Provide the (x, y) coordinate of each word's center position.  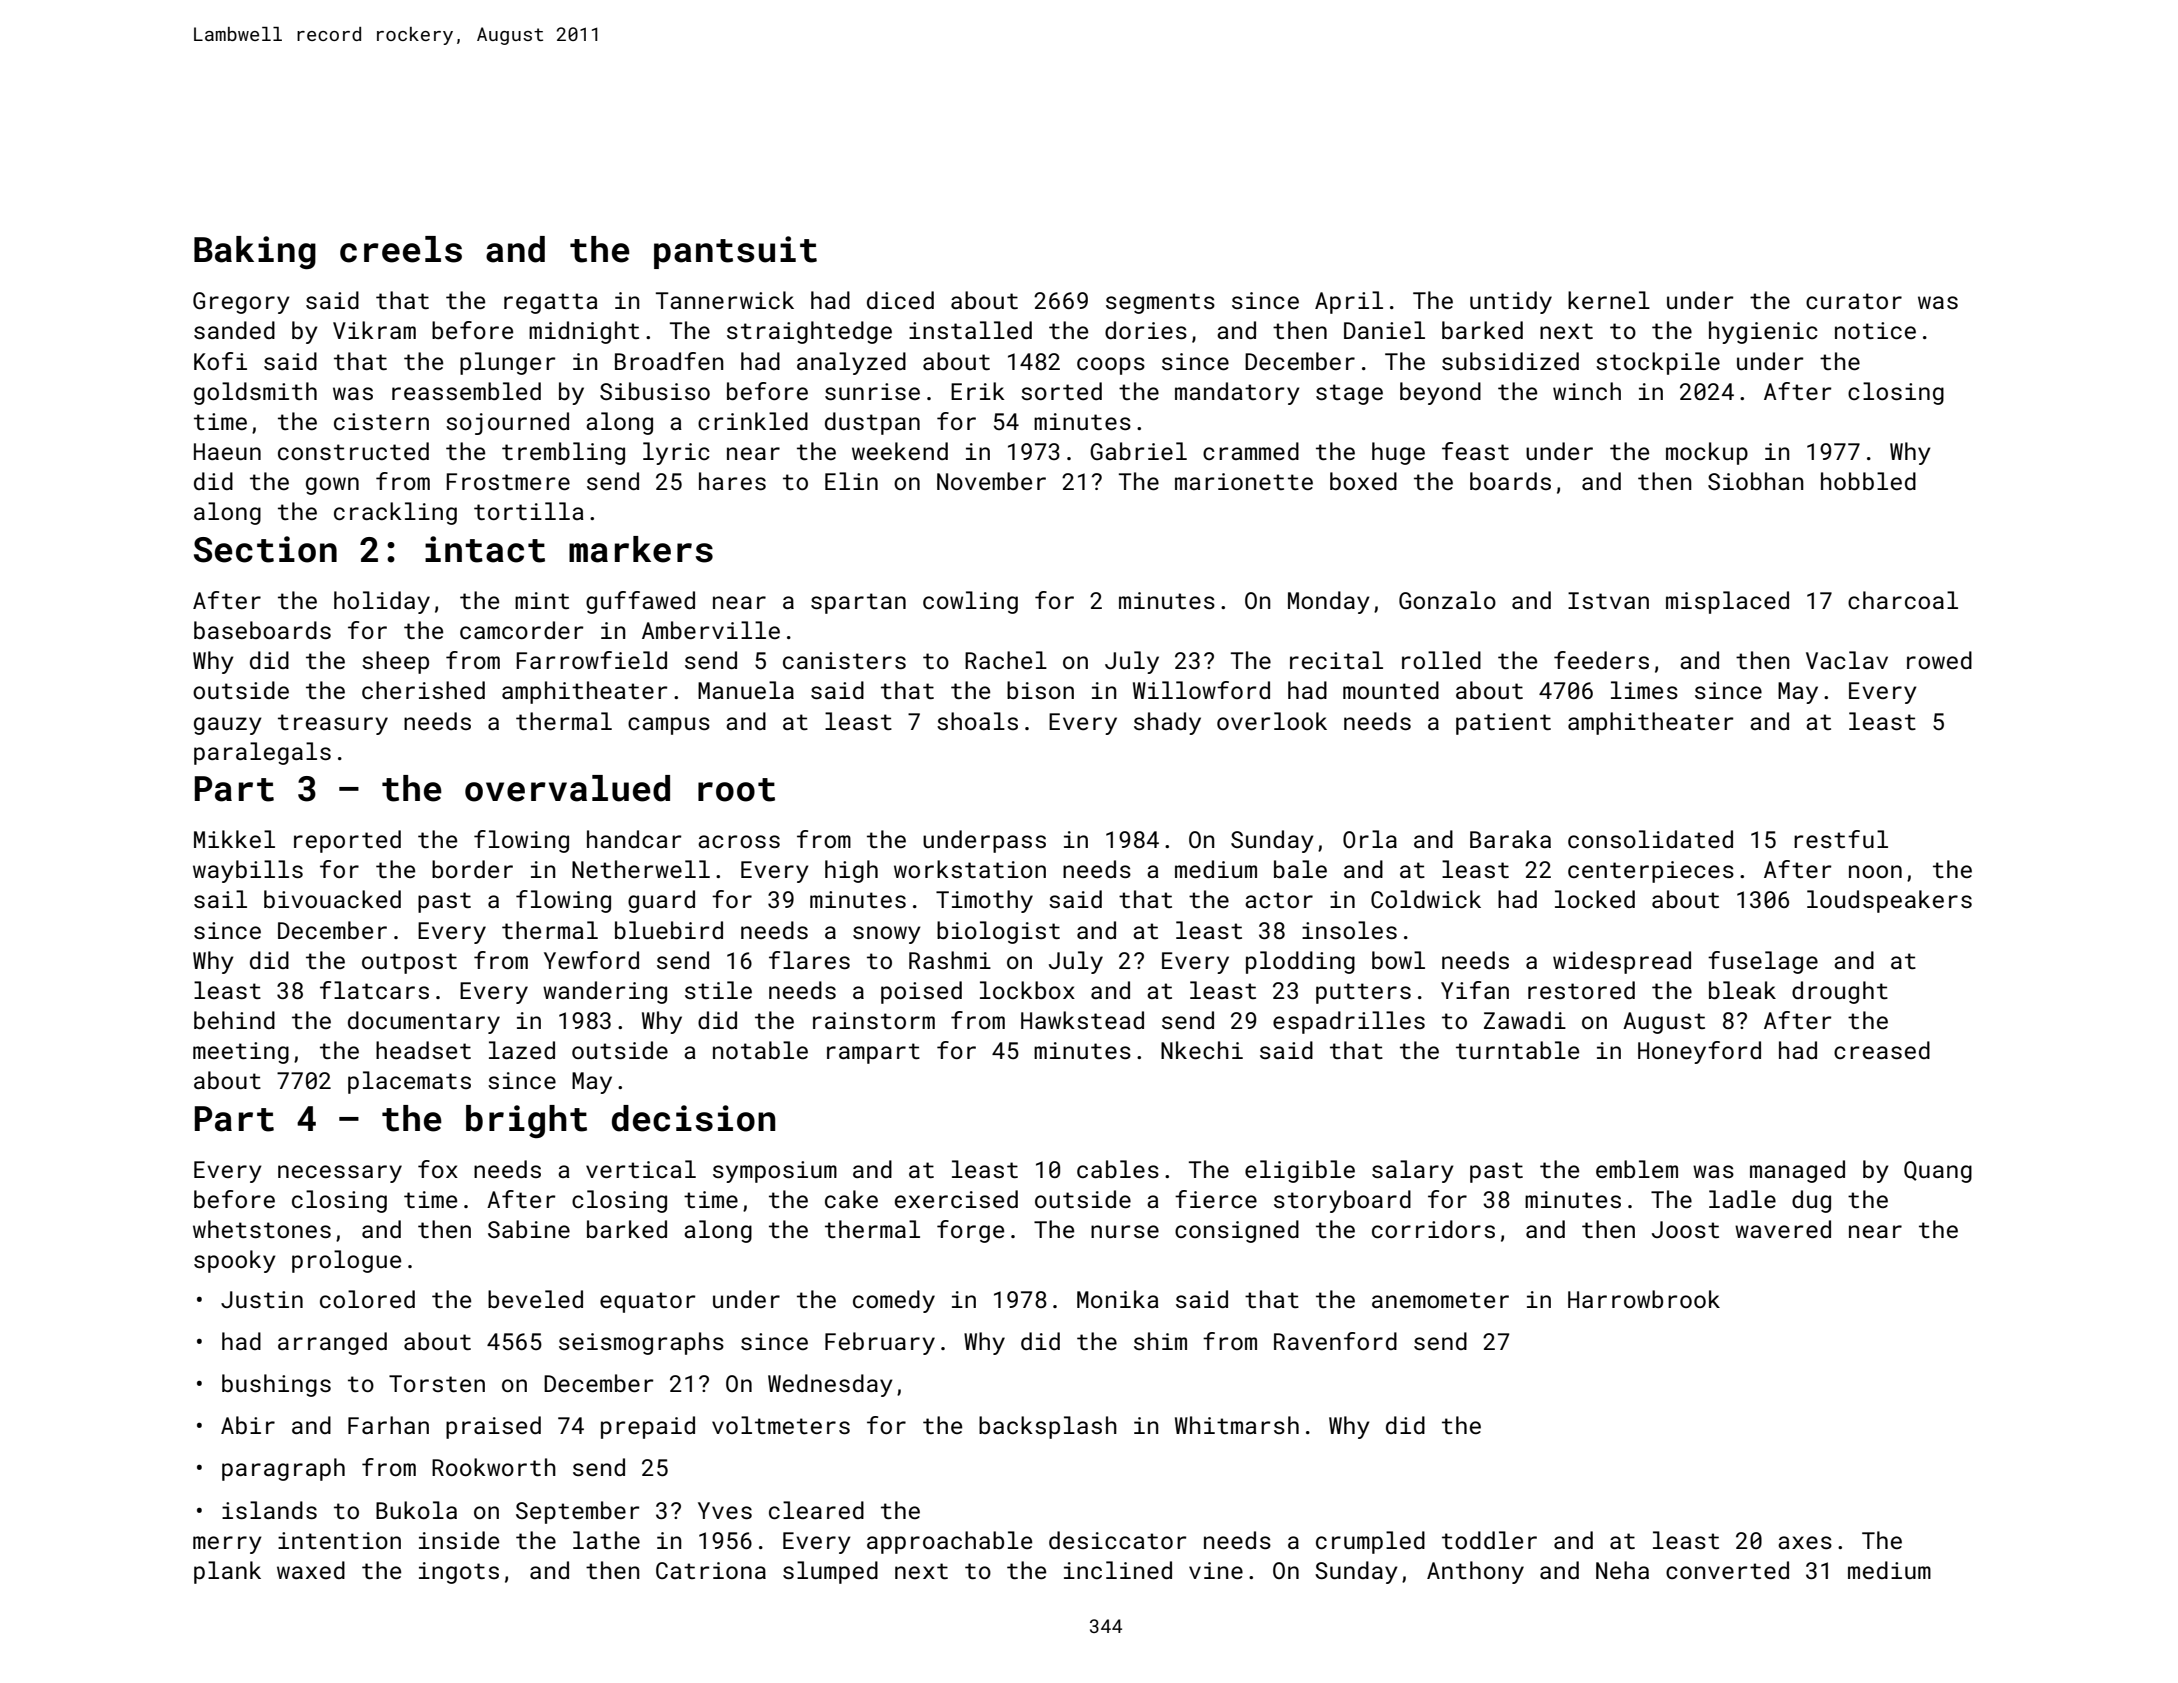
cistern (381, 421)
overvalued (567, 788)
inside (459, 1540)
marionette (1244, 481)
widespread (1622, 962)
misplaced (1727, 602)
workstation (970, 869)
